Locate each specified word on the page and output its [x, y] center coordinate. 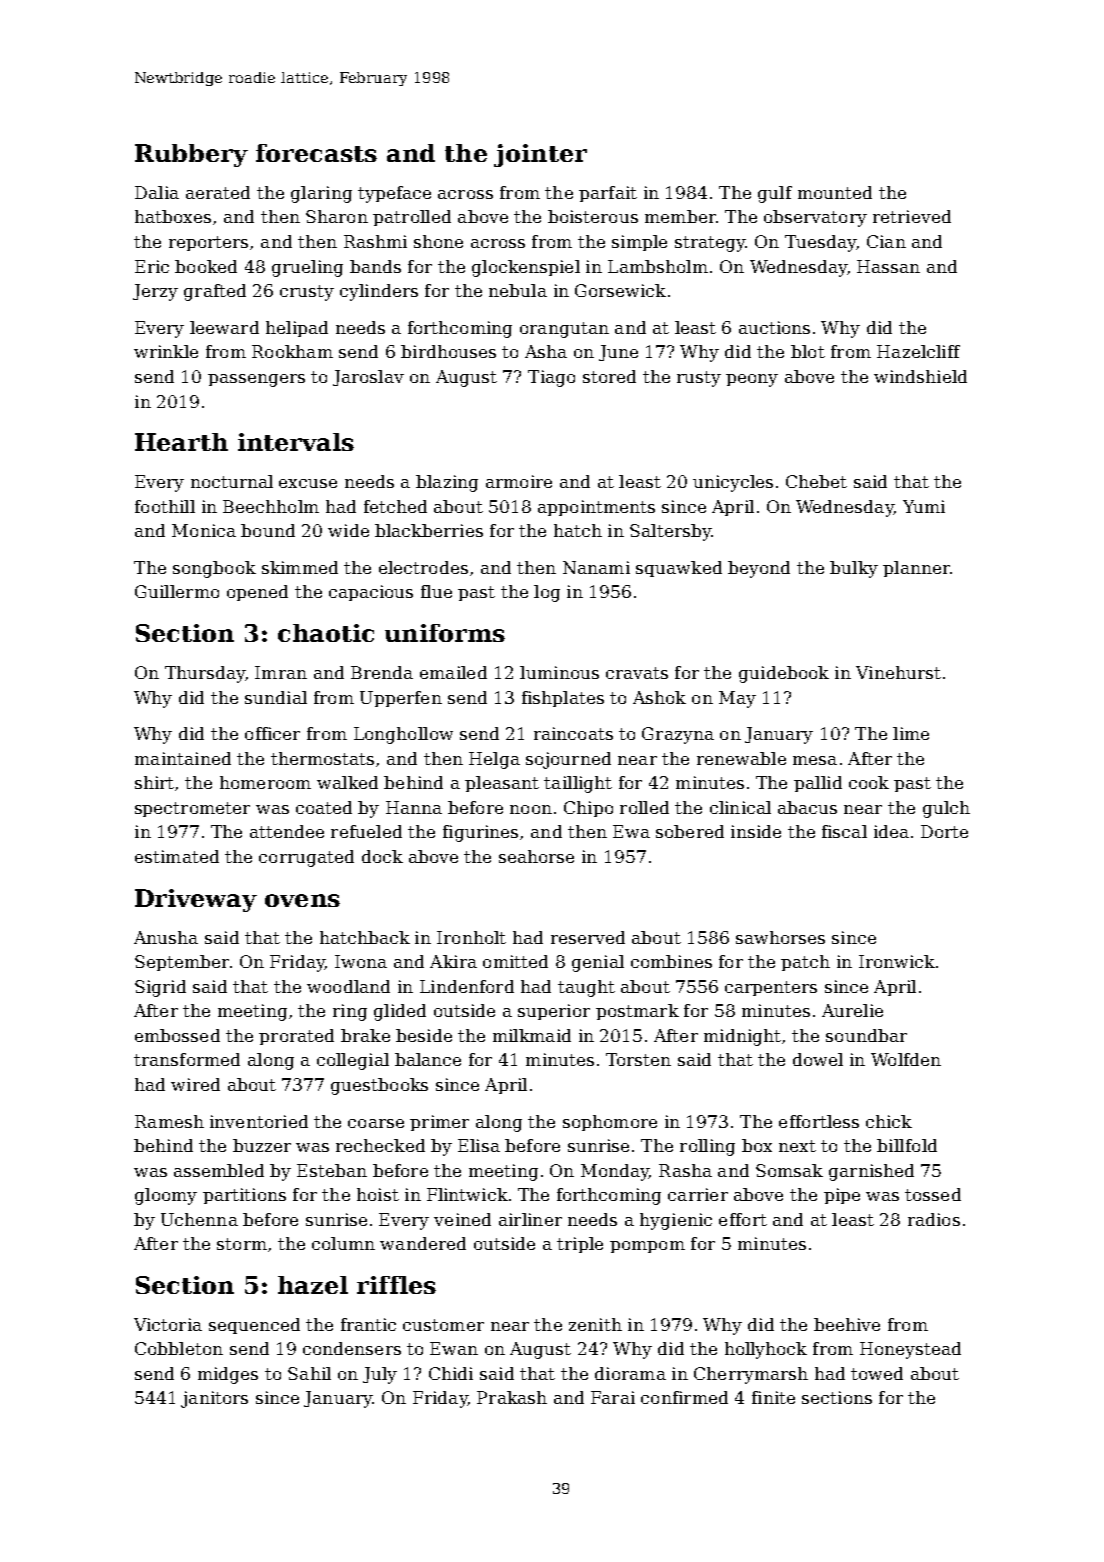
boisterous [593, 216]
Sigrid [160, 988]
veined [462, 1219]
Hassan [888, 266]
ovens [302, 900]
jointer [540, 155]
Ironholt [471, 937]
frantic [368, 1324]
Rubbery [191, 155]
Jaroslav [368, 378]
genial [598, 963]
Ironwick [897, 961]
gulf [775, 194]
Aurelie [852, 1010]
